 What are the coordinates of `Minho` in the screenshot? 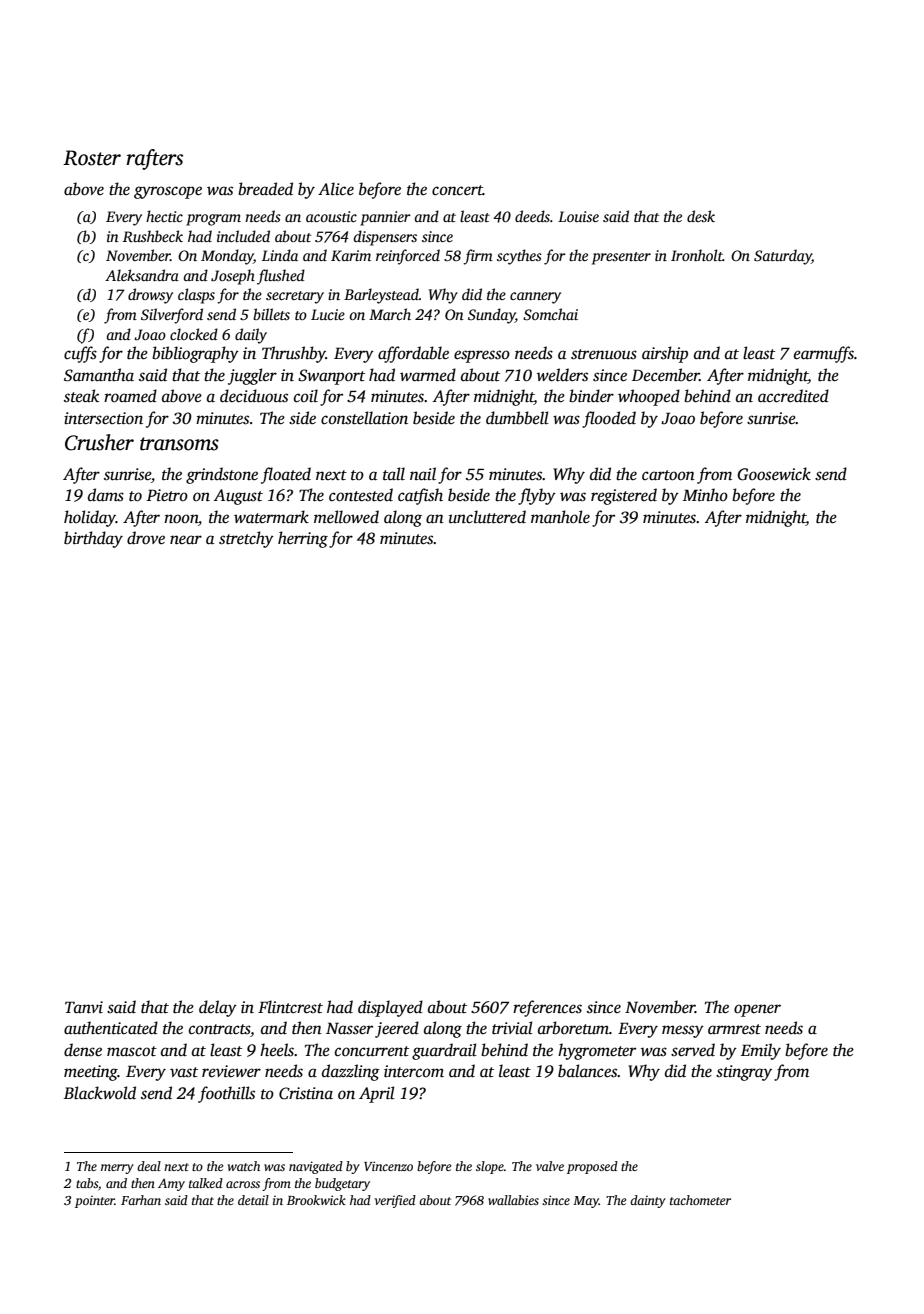 It's located at (705, 494).
